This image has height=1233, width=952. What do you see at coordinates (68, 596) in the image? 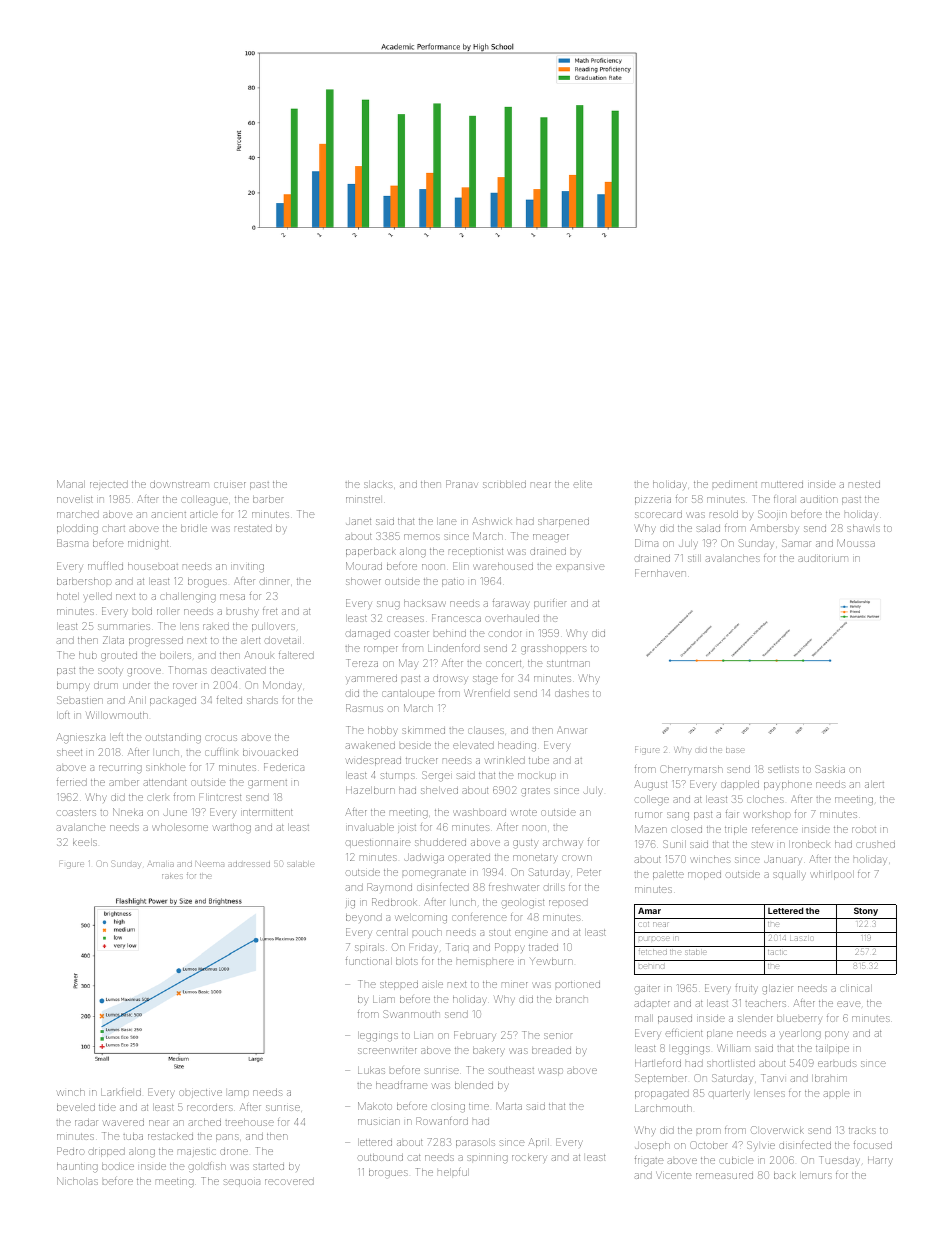
I see `hotel` at bounding box center [68, 596].
